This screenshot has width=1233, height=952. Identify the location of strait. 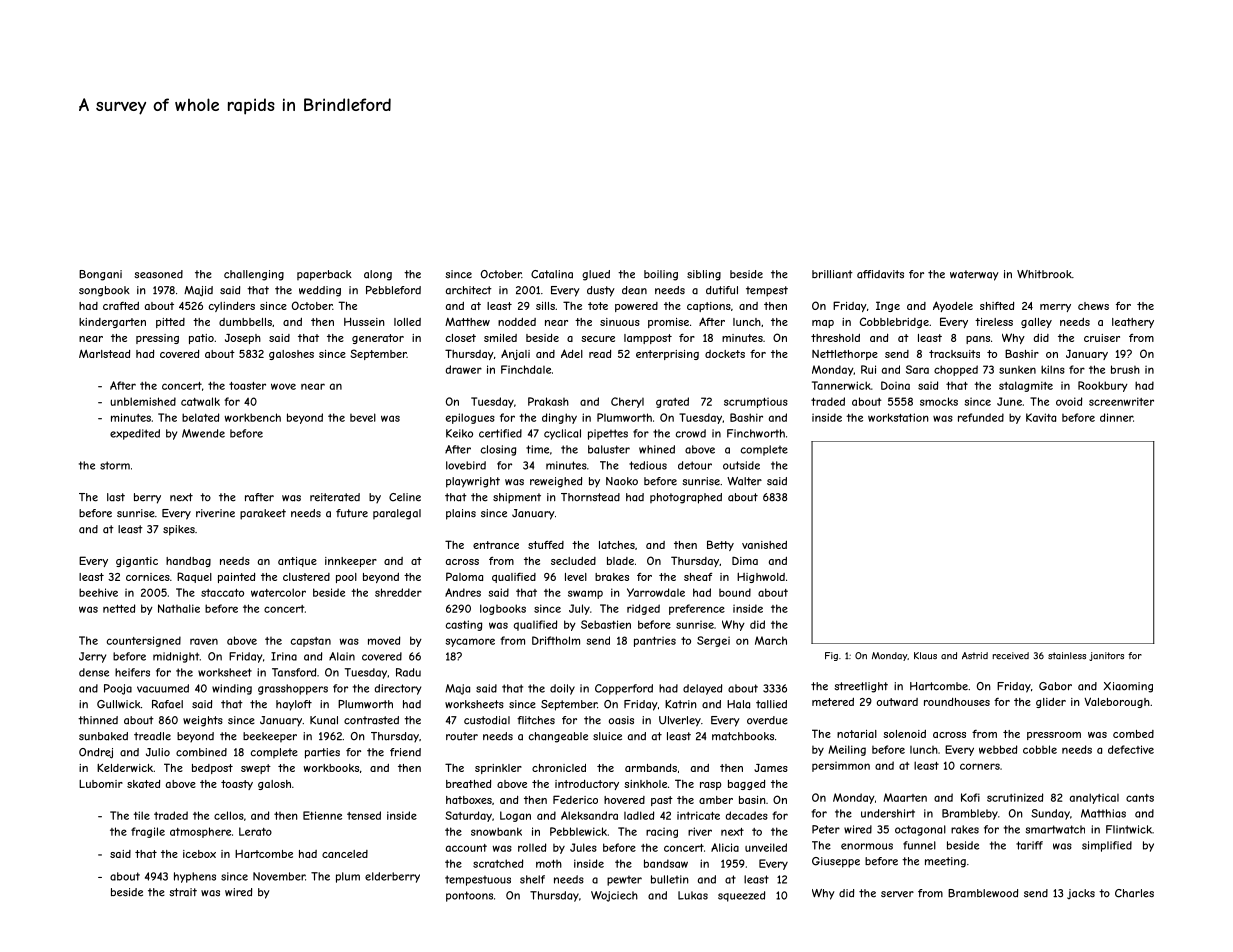
(183, 892).
